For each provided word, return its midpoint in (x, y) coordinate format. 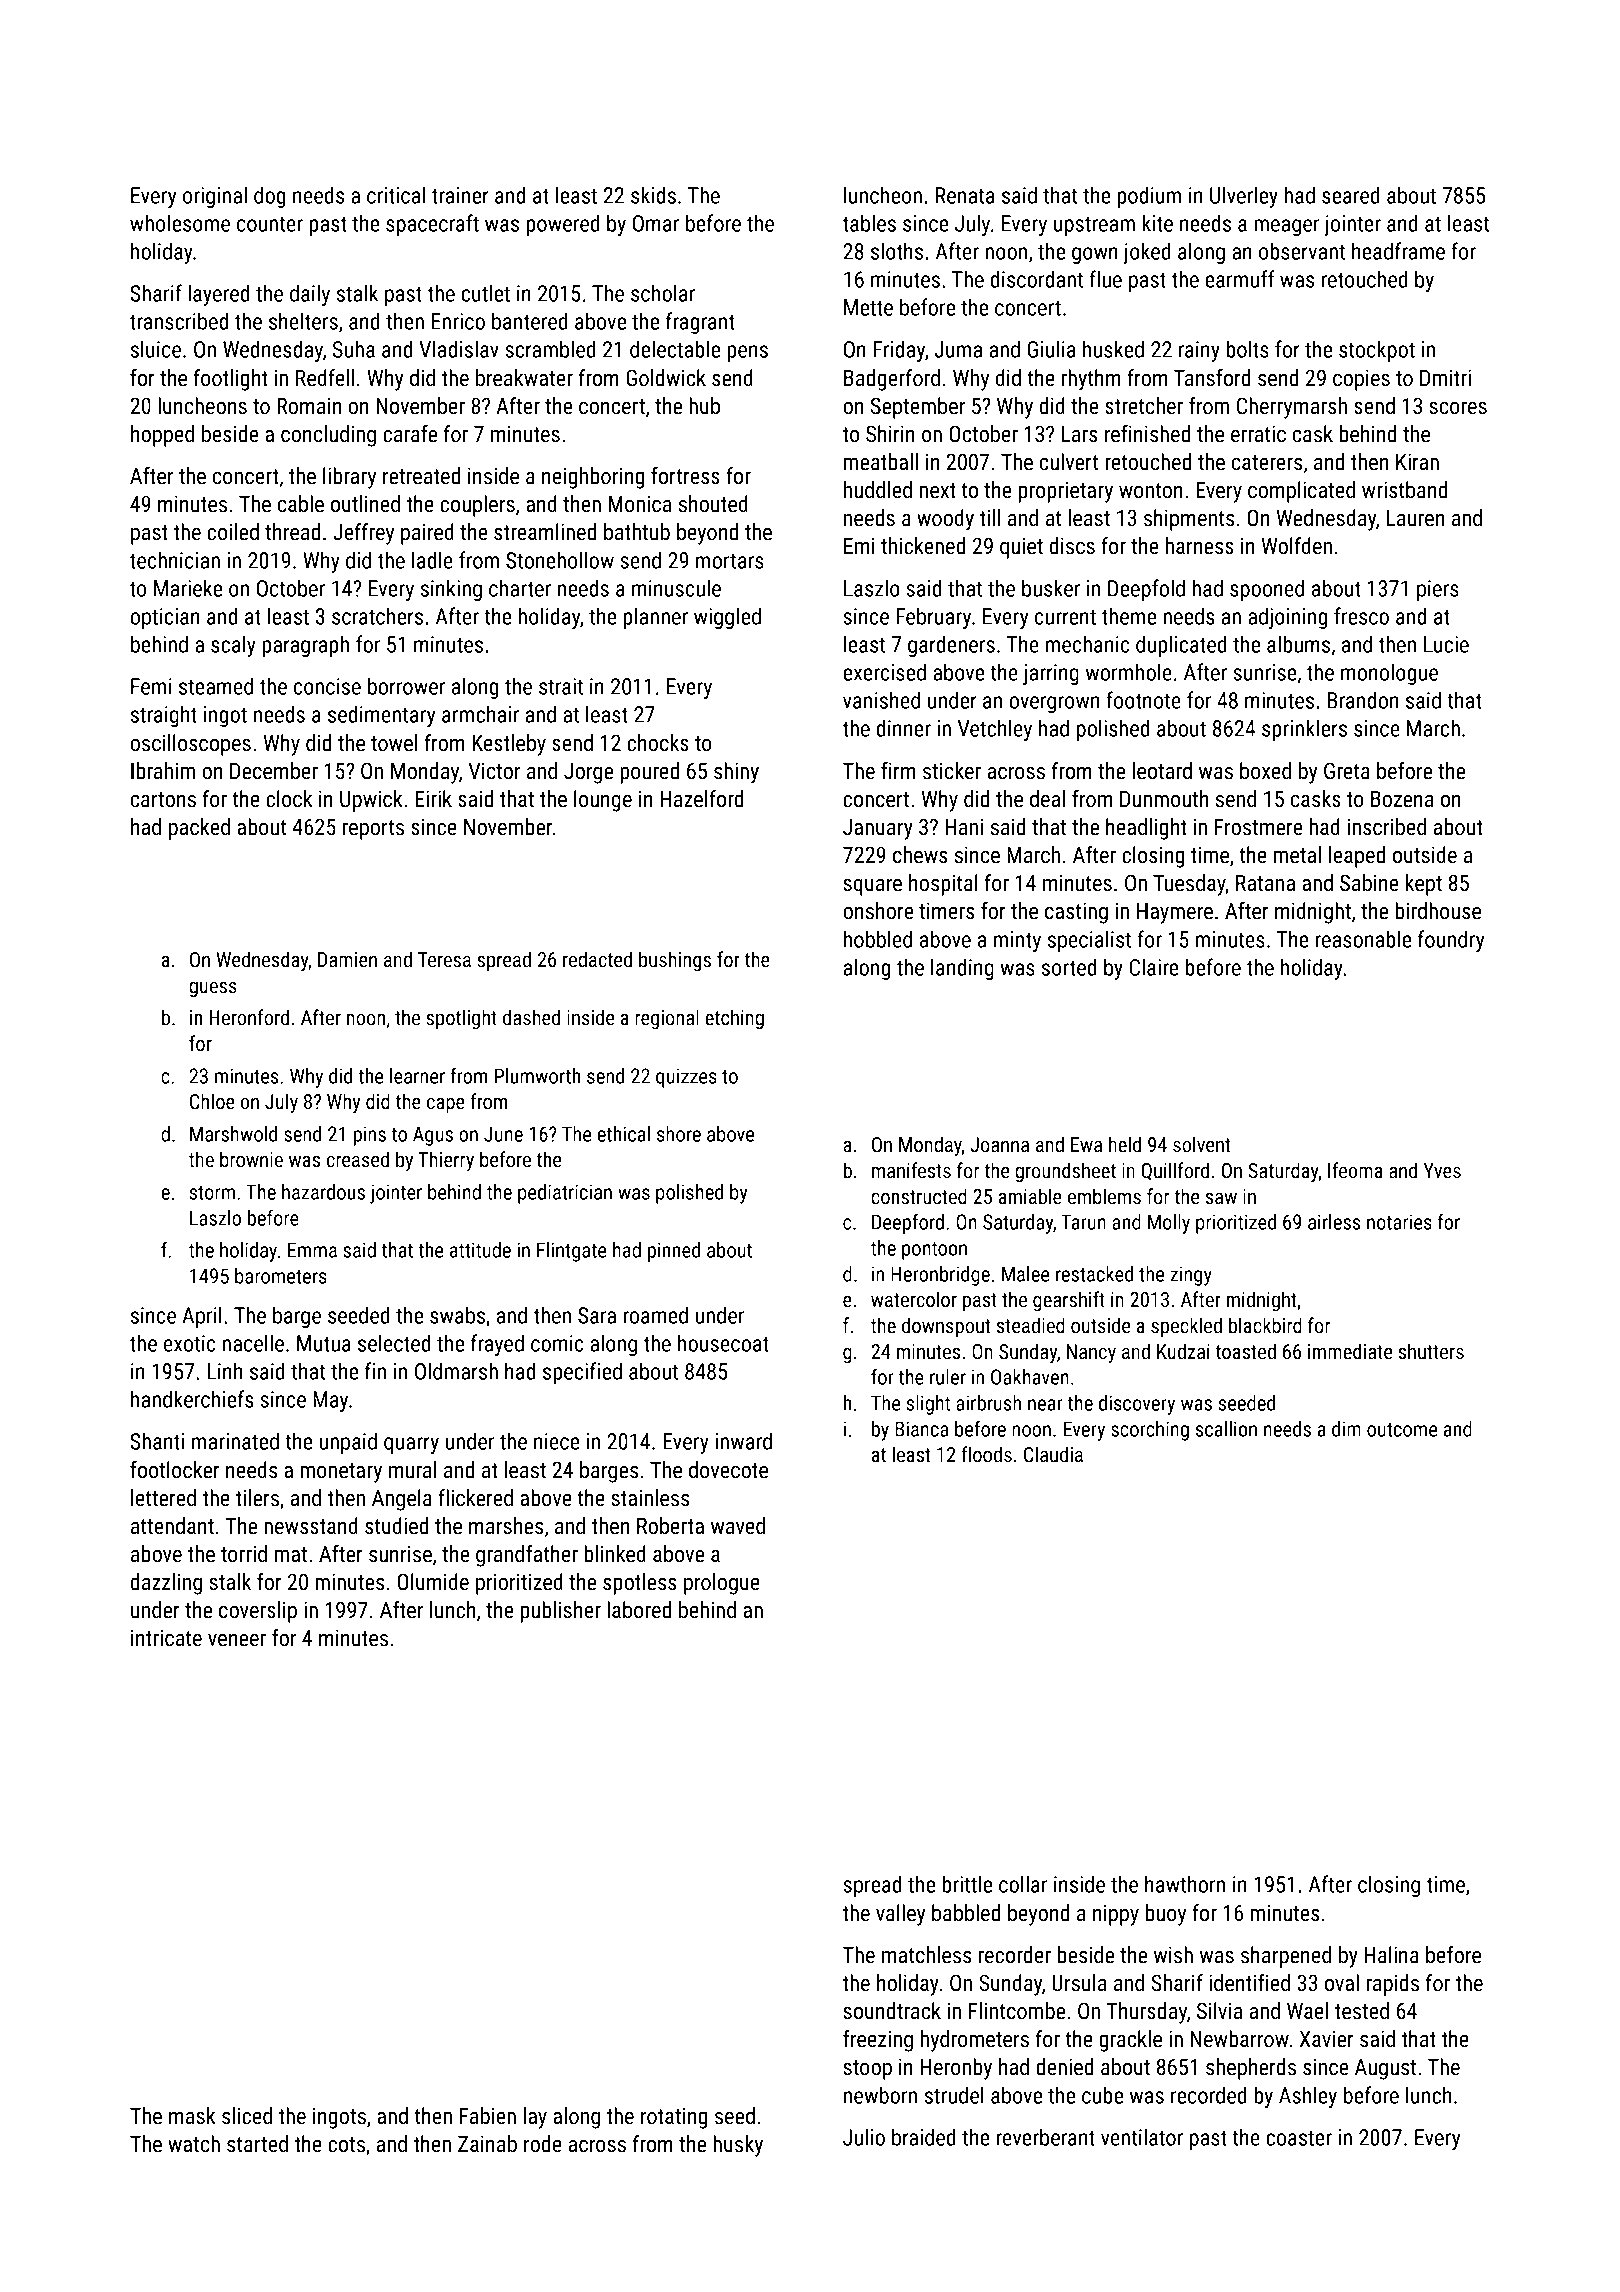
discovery (1137, 1405)
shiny (736, 773)
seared (1351, 195)
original (215, 197)
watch (194, 2144)
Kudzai (1183, 1351)
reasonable (1364, 939)
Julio (864, 2137)
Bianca (921, 1429)
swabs (457, 1315)
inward (743, 1441)
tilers (257, 1498)
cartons (163, 800)
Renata (965, 195)
